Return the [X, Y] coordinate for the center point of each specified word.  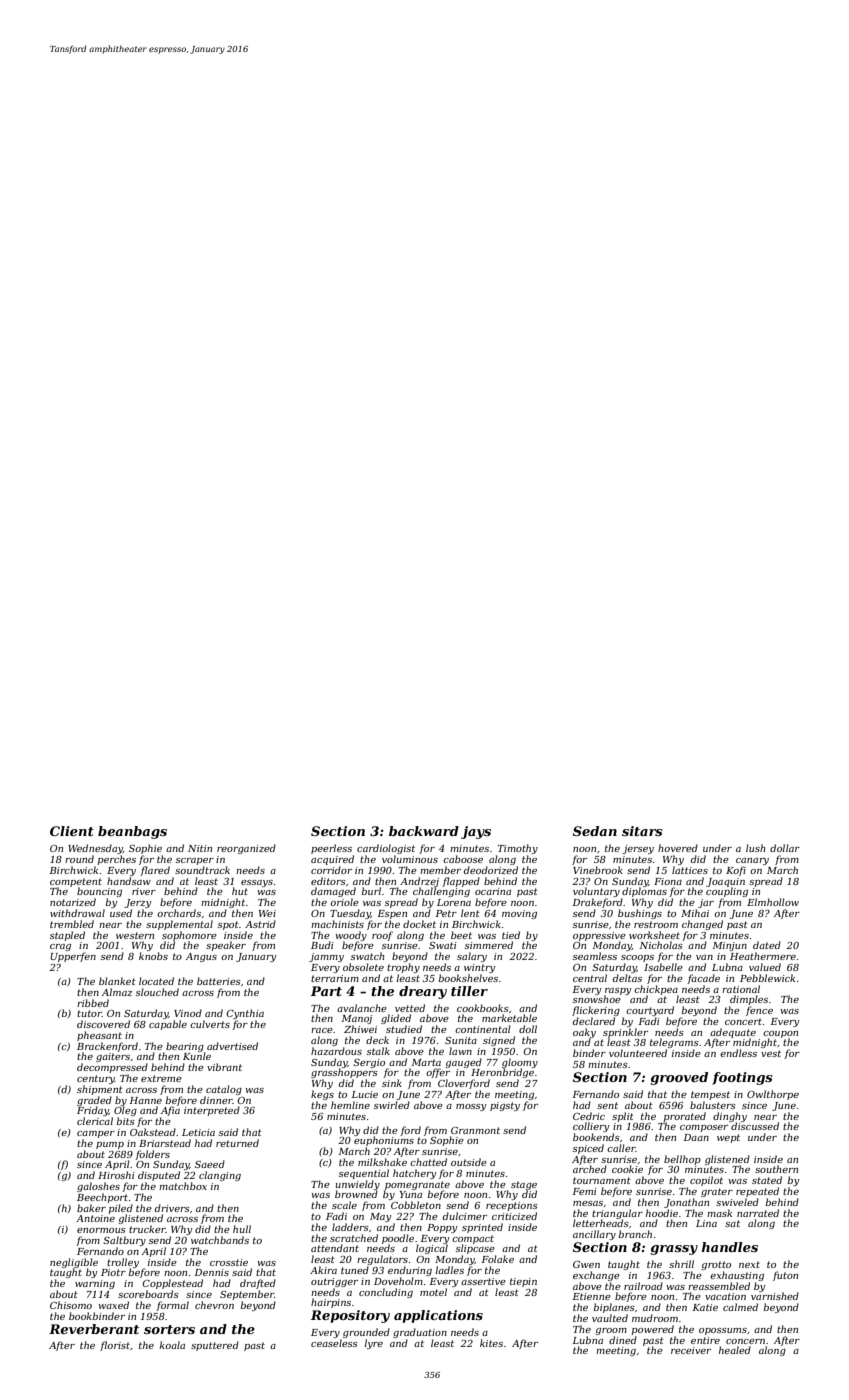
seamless [595, 956]
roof [382, 936]
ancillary [594, 1235]
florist [115, 1346]
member [440, 870]
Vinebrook [598, 870]
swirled [392, 1105]
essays [257, 883]
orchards [179, 913]
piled [121, 1209]
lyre [373, 1344]
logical [432, 1249]
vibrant [224, 1067]
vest [771, 1053]
